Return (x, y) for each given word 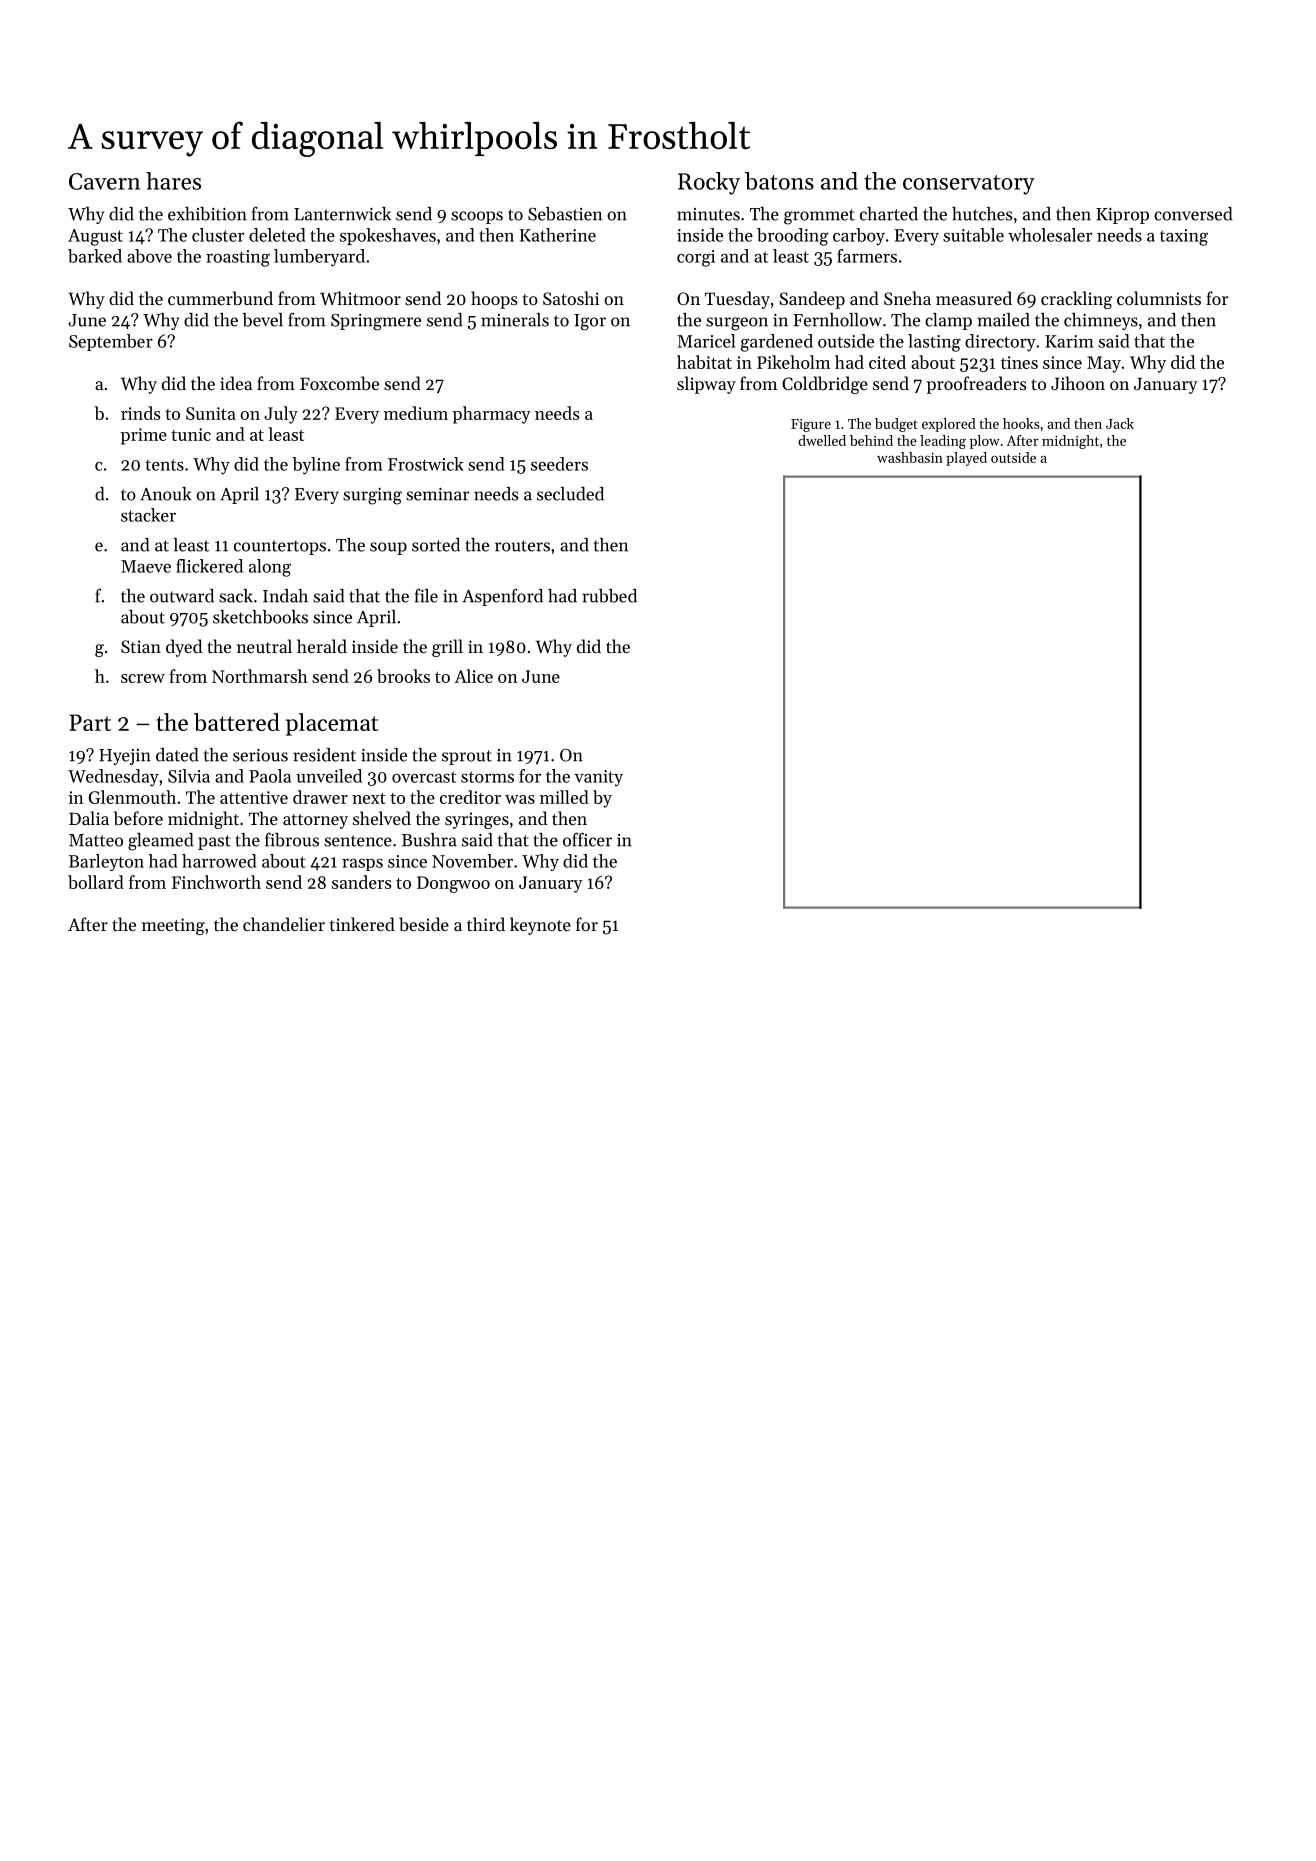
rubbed (609, 596)
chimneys (1101, 321)
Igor (590, 322)
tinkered (362, 924)
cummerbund (220, 298)
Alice (473, 676)
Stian (141, 646)
